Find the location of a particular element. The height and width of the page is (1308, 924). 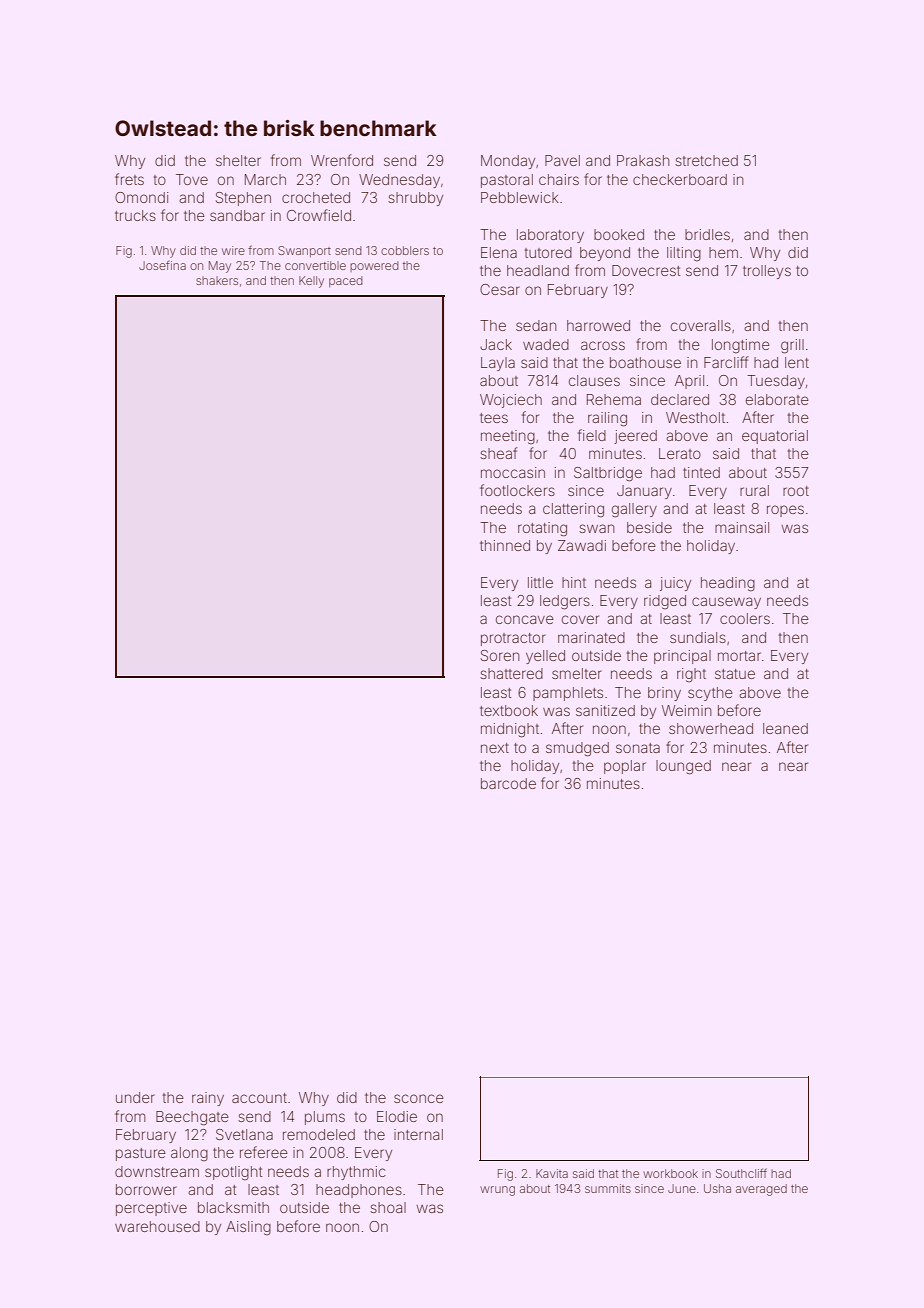

mainsail is located at coordinates (742, 527).
